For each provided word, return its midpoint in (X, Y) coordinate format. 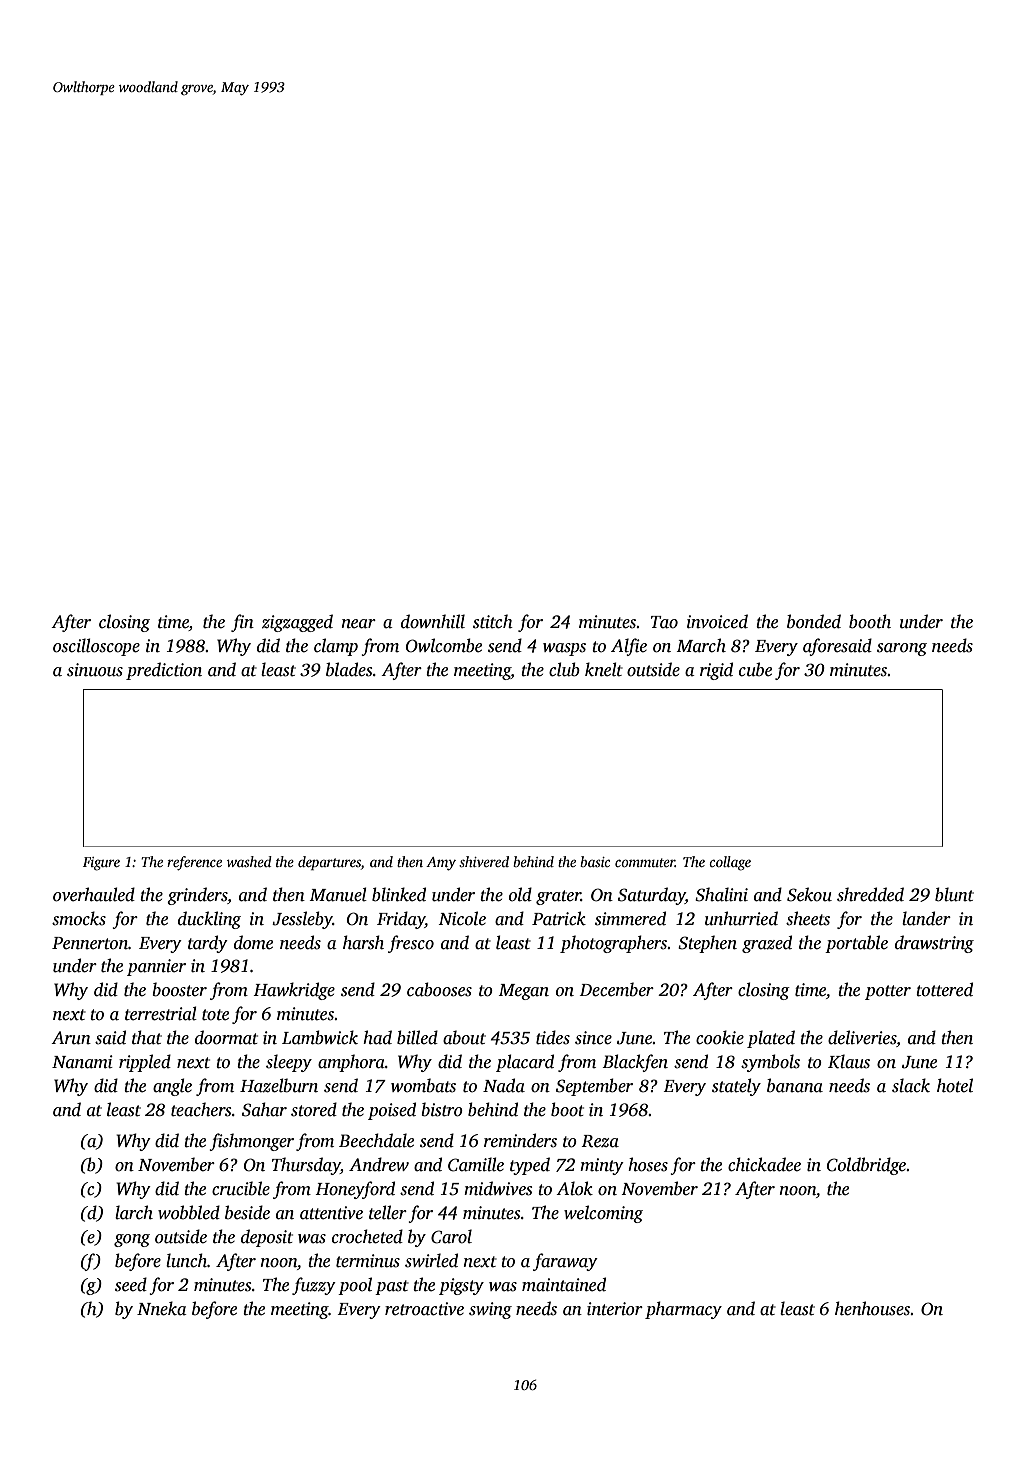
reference (194, 863)
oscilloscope (96, 647)
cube (755, 669)
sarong (902, 649)
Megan (524, 992)
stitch (493, 621)
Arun (71, 1038)
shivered (484, 861)
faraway (565, 1262)
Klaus (849, 1061)
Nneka (162, 1308)
